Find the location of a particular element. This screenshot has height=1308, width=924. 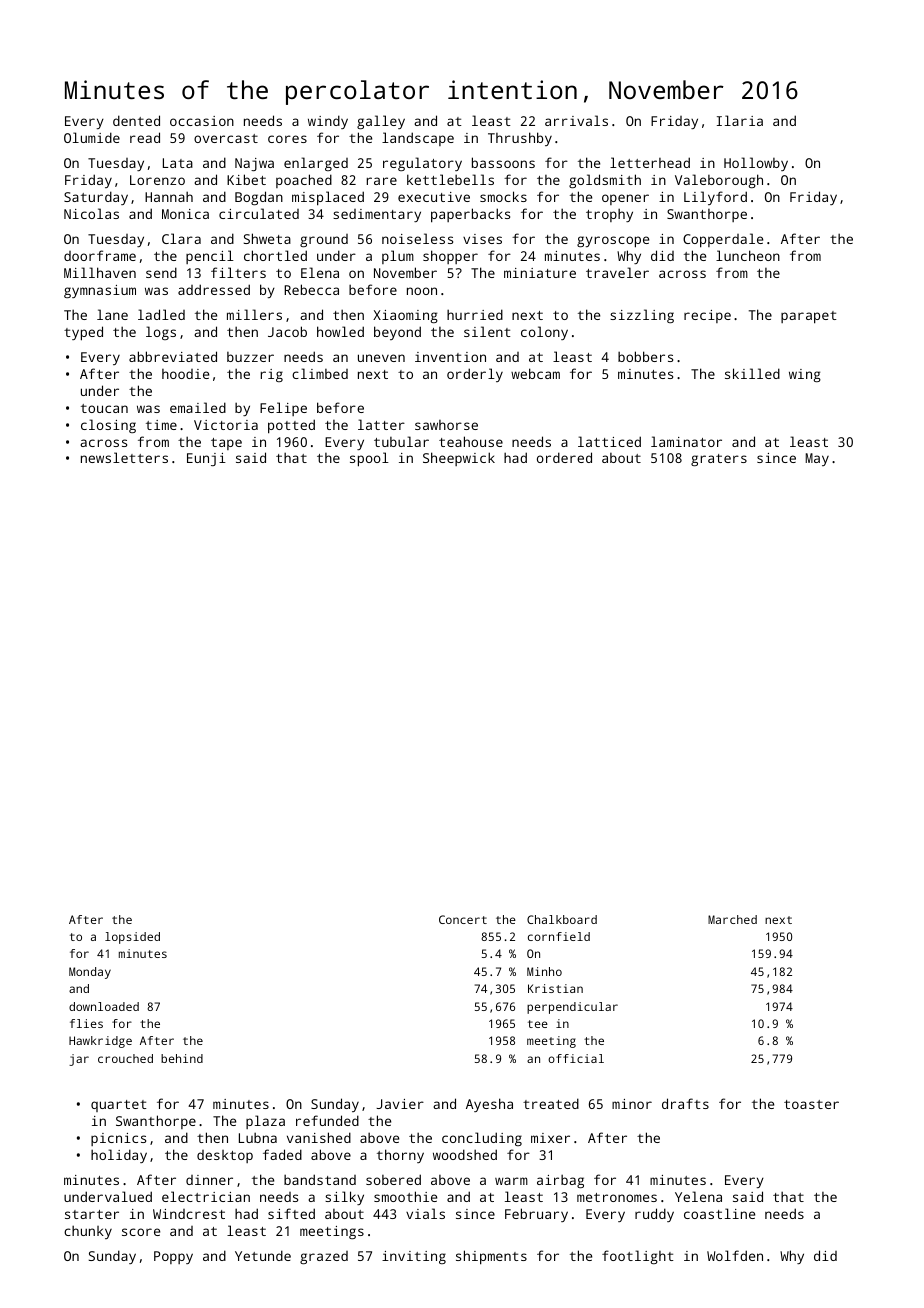

tee is located at coordinates (538, 1024).
